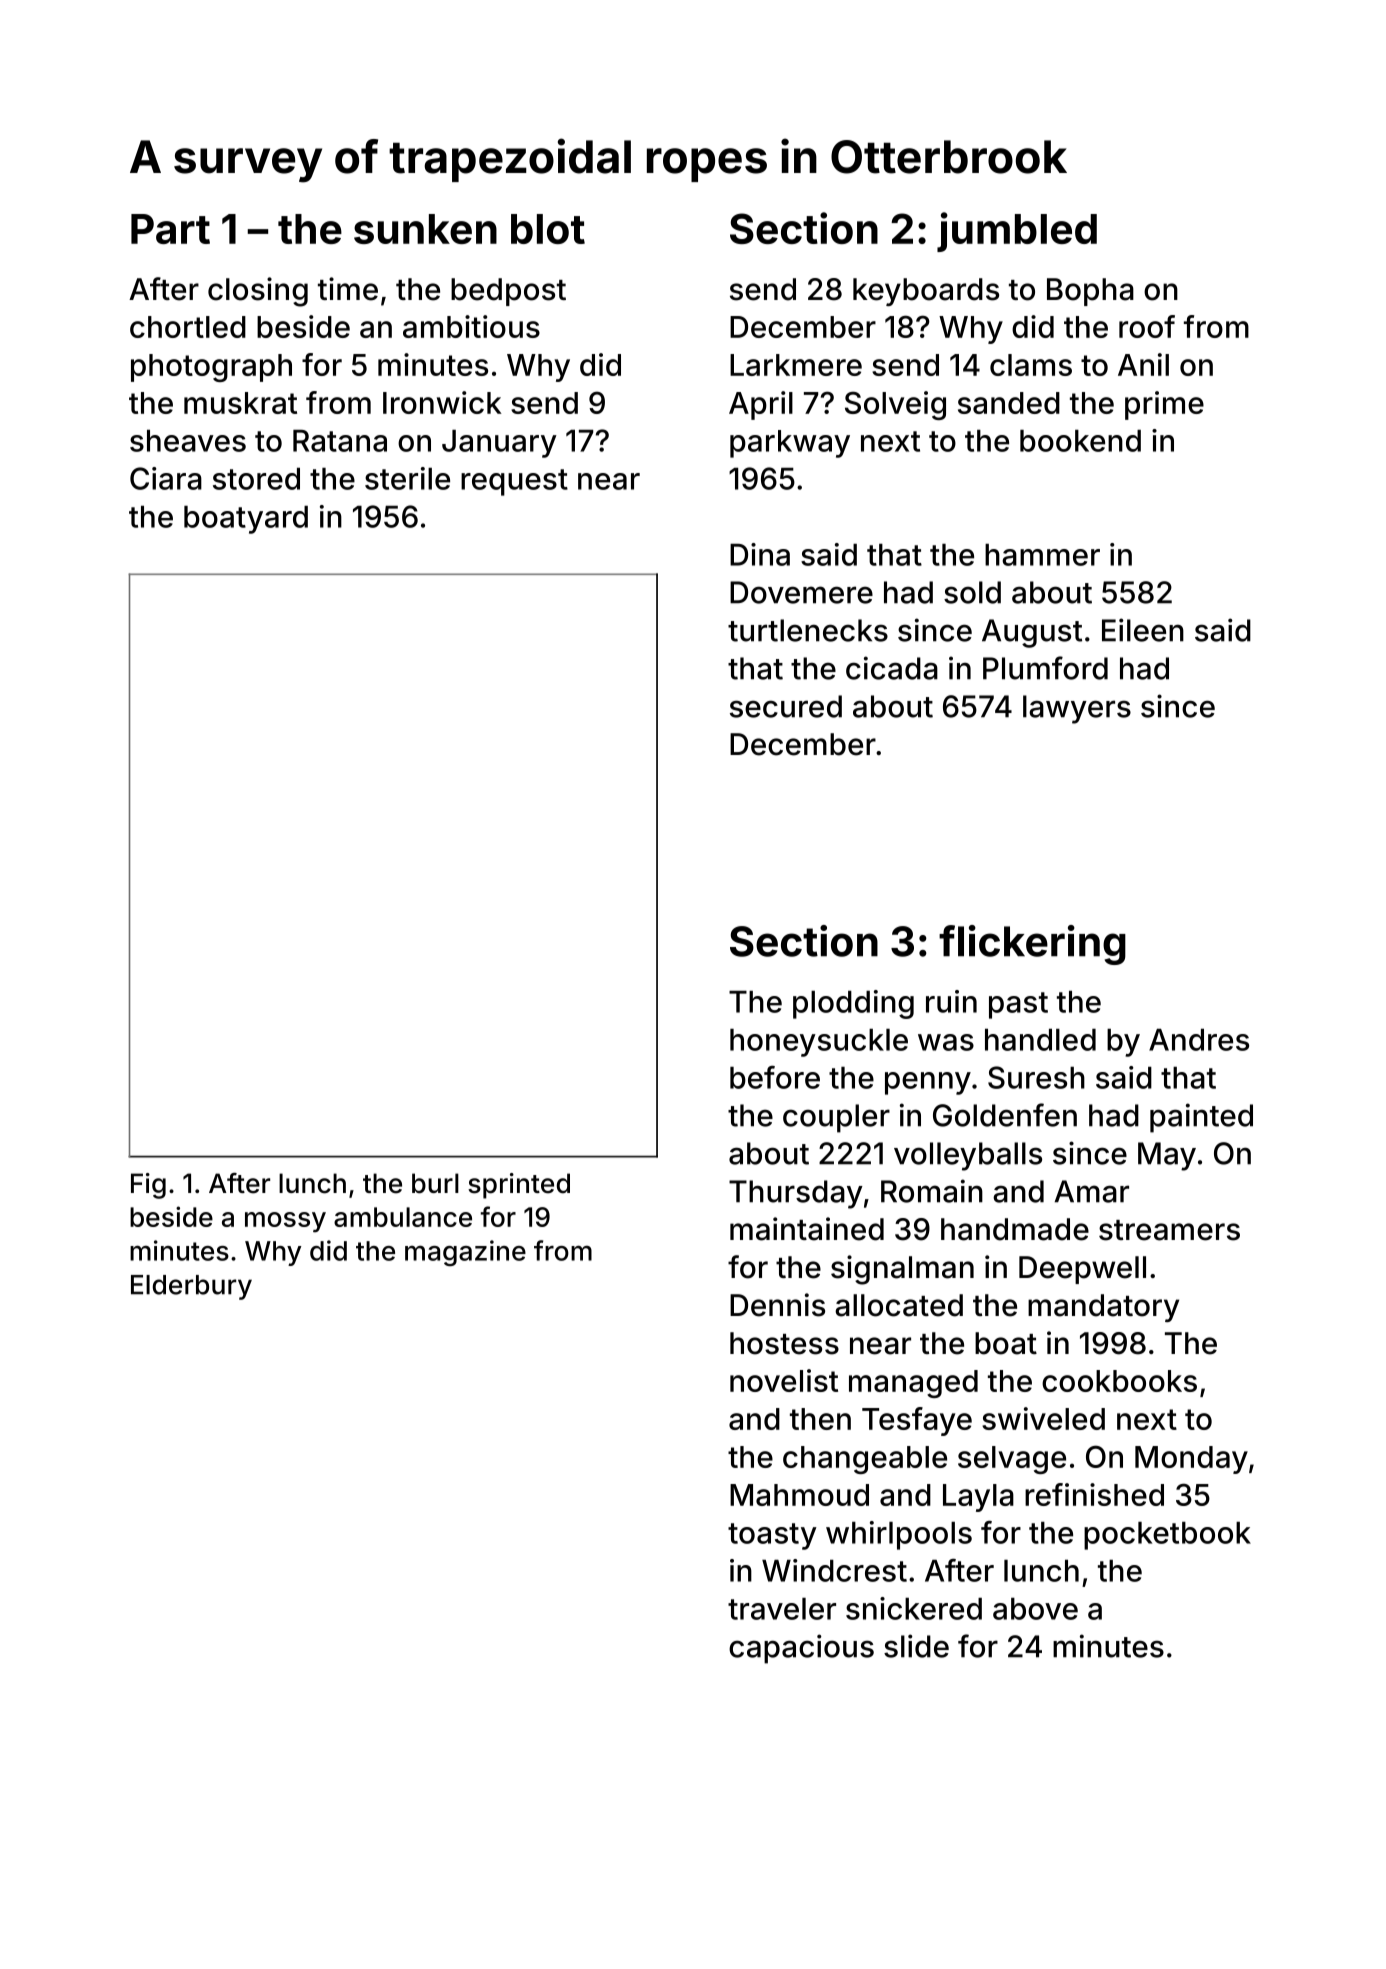 The height and width of the page is (1969, 1386). What do you see at coordinates (786, 706) in the page?
I see `secured` at bounding box center [786, 706].
